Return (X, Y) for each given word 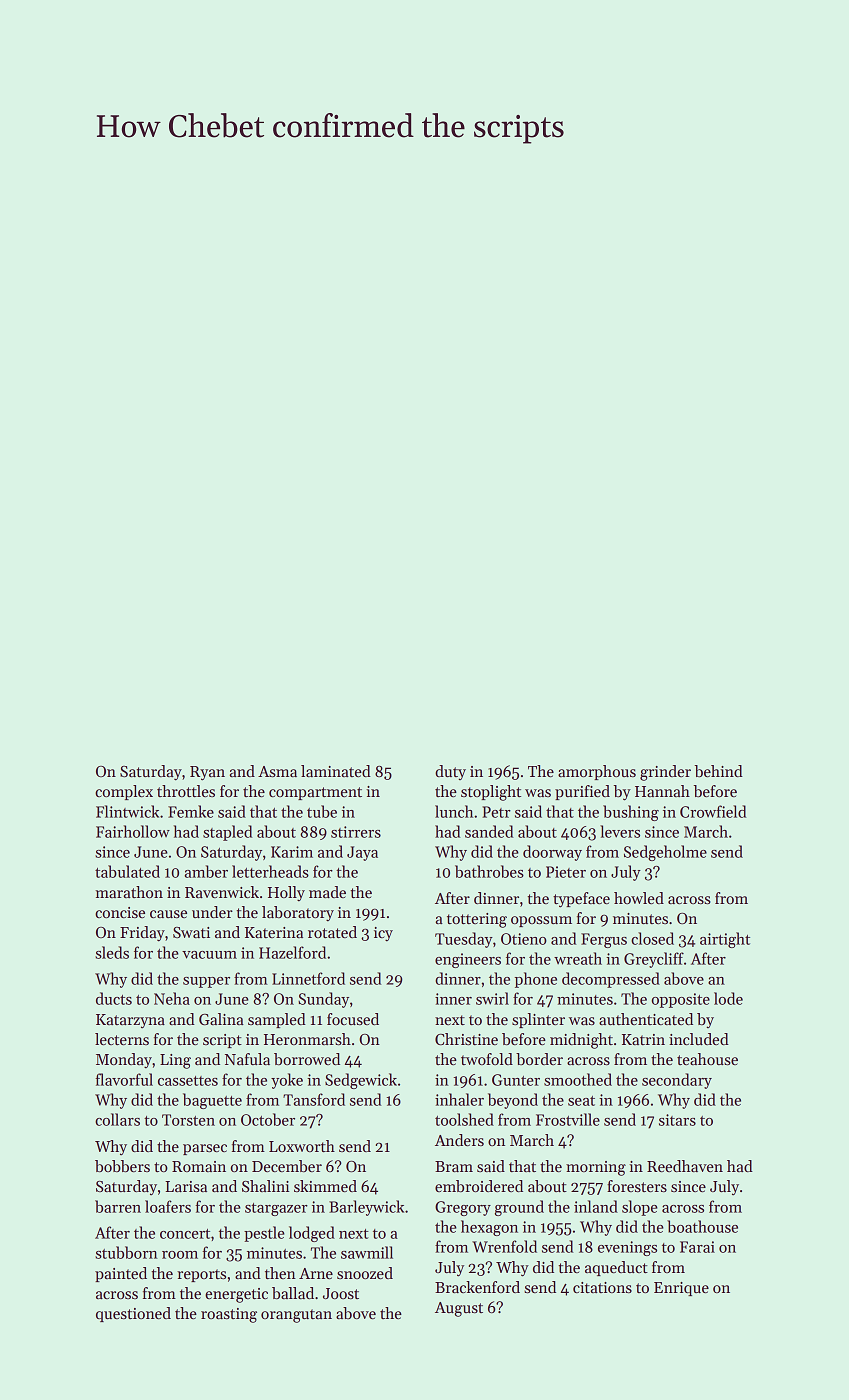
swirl (492, 998)
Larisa (186, 1186)
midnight (581, 1041)
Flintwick (127, 811)
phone (536, 980)
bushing (631, 813)
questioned (133, 1314)
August (459, 1309)
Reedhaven (685, 1166)
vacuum (209, 955)
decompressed (611, 980)
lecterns (122, 1039)
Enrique (681, 1289)
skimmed (325, 1186)
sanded (489, 831)
